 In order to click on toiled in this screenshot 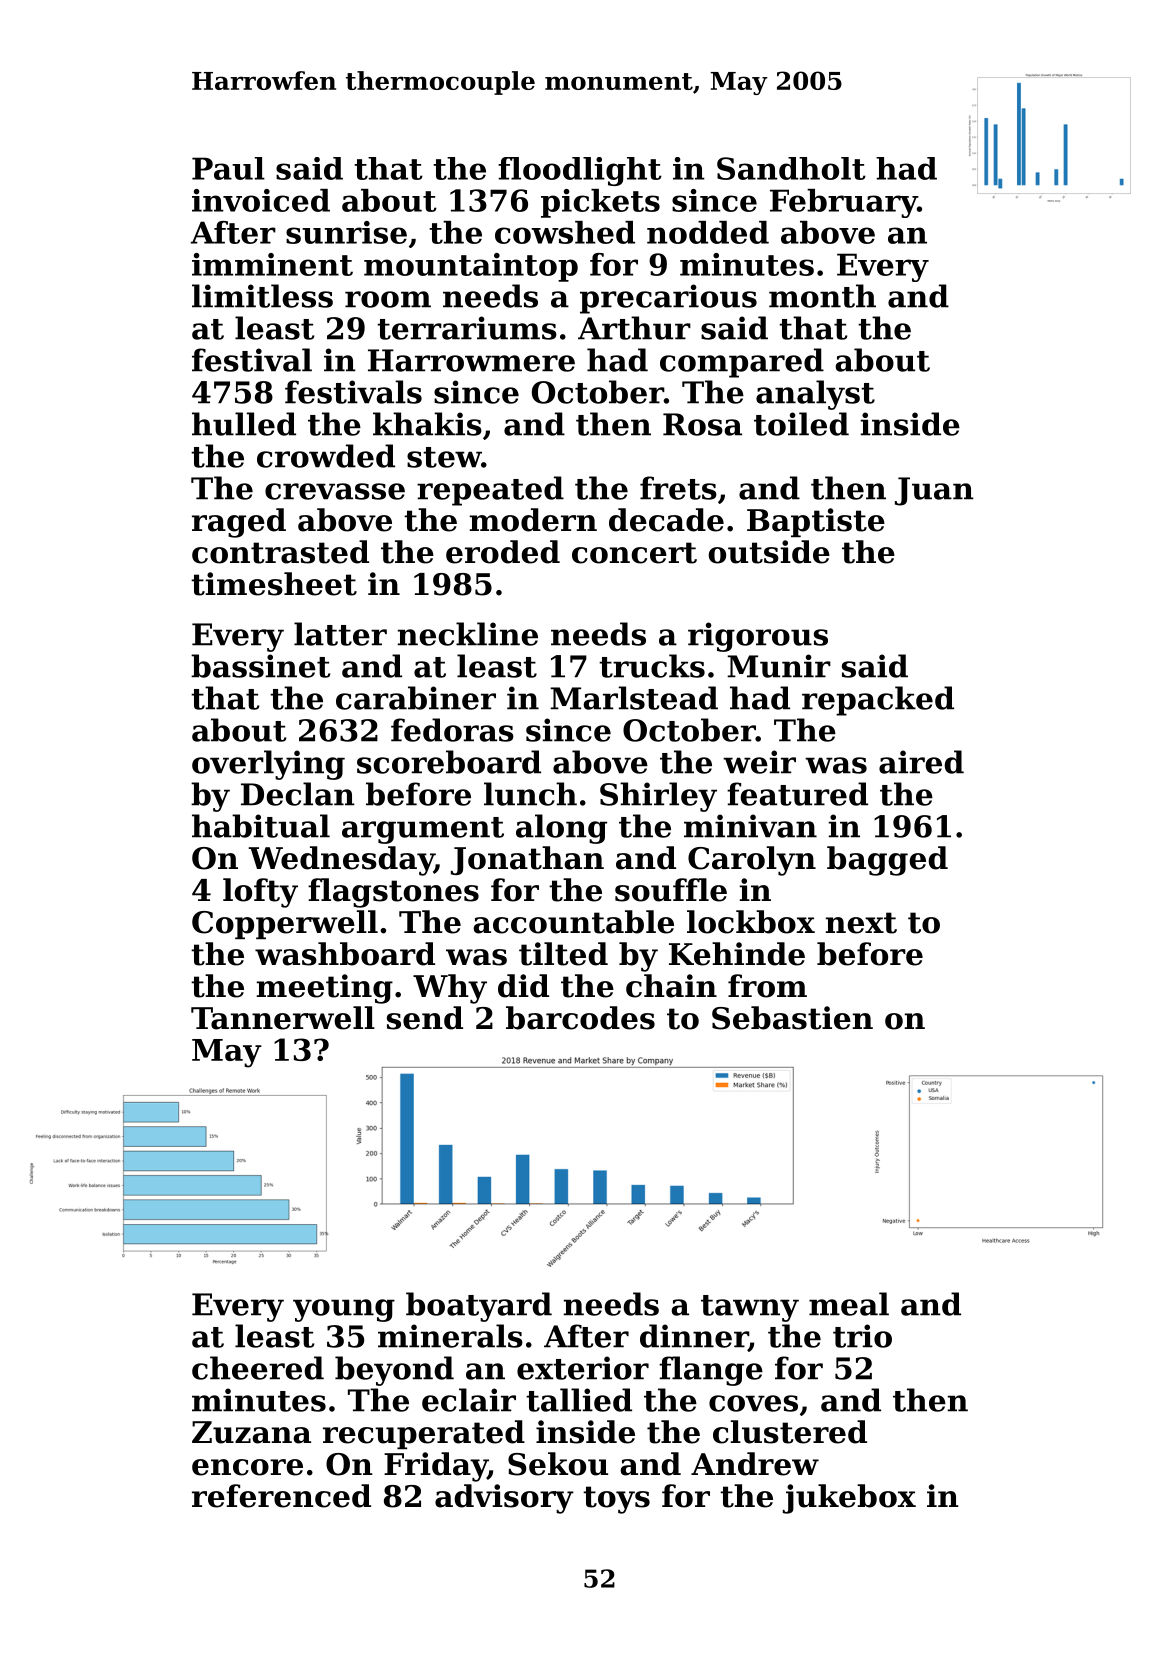, I will do `click(801, 424)`.
